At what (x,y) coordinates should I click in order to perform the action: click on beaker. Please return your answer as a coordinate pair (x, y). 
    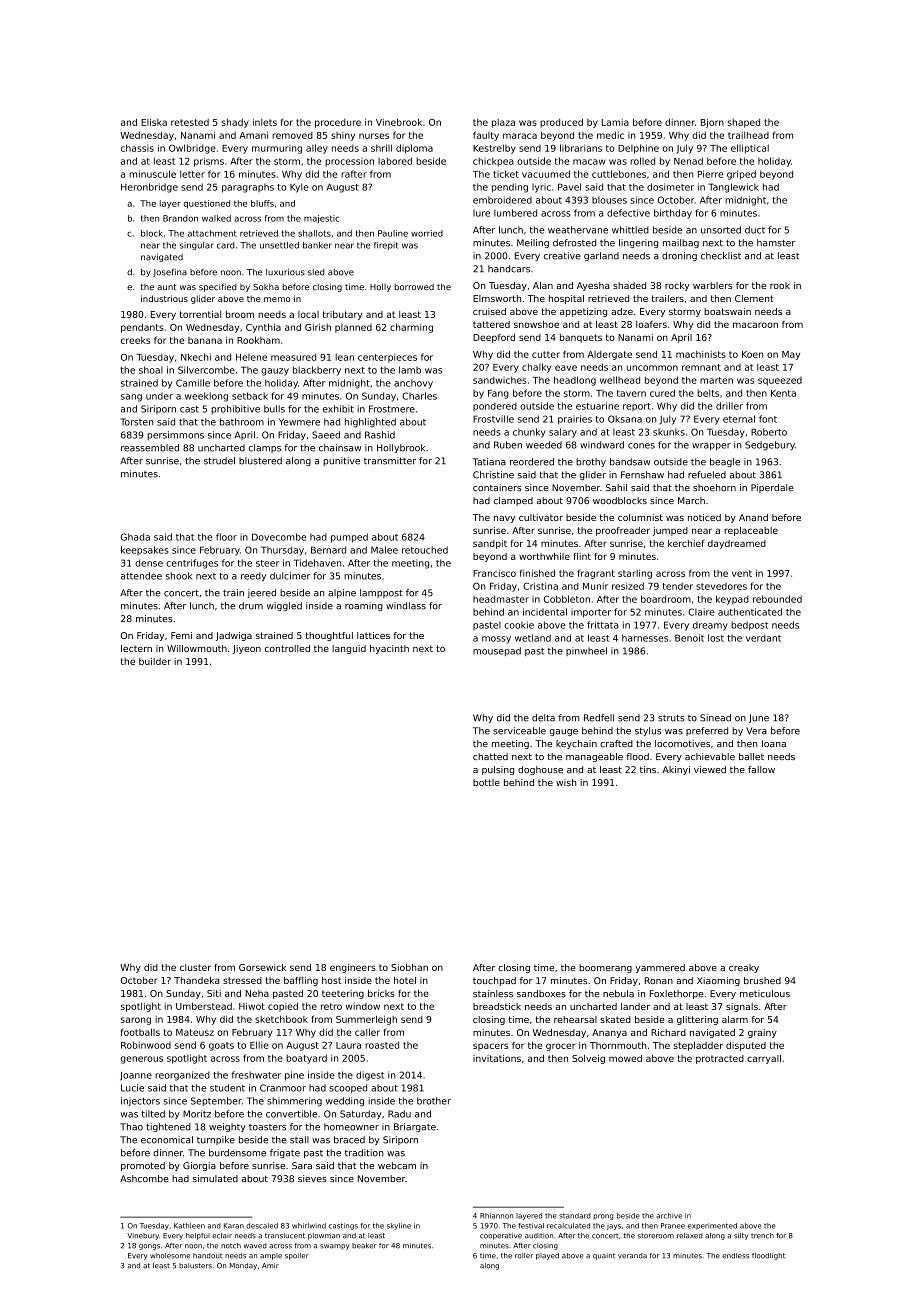
    Looking at the image, I should click on (364, 1246).
